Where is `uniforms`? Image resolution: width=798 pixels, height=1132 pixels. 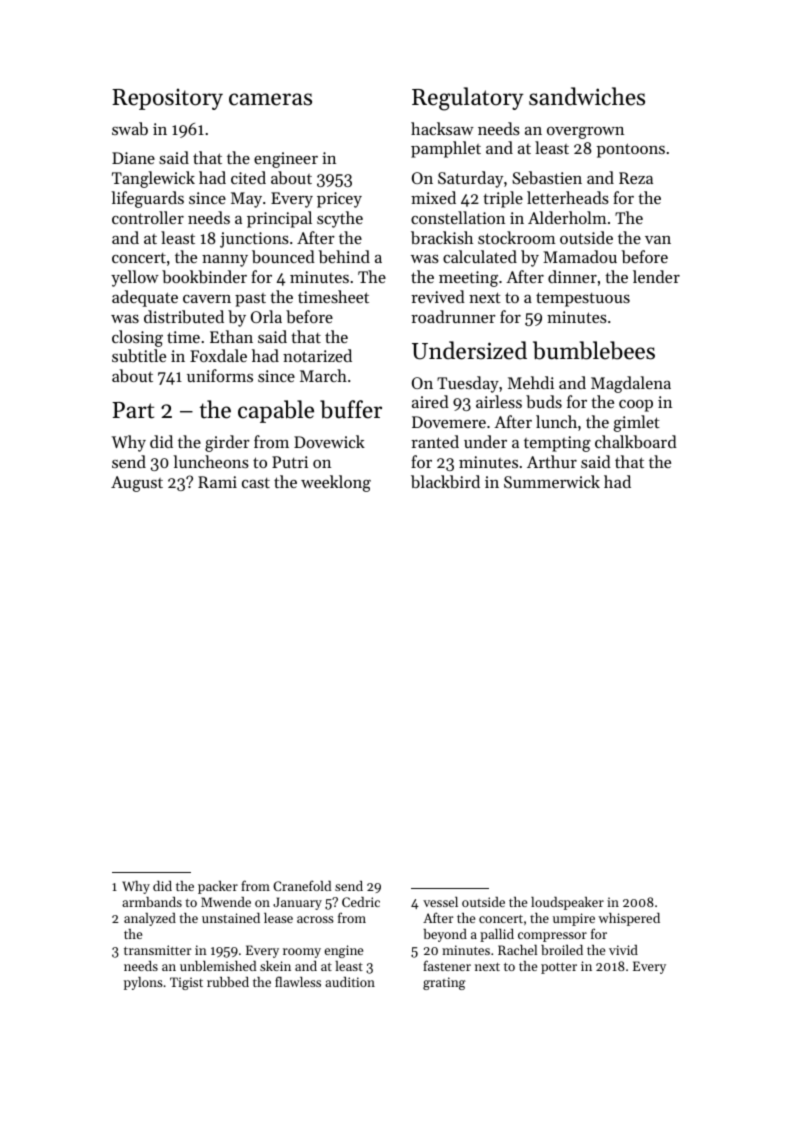
uniforms is located at coordinates (220, 375).
